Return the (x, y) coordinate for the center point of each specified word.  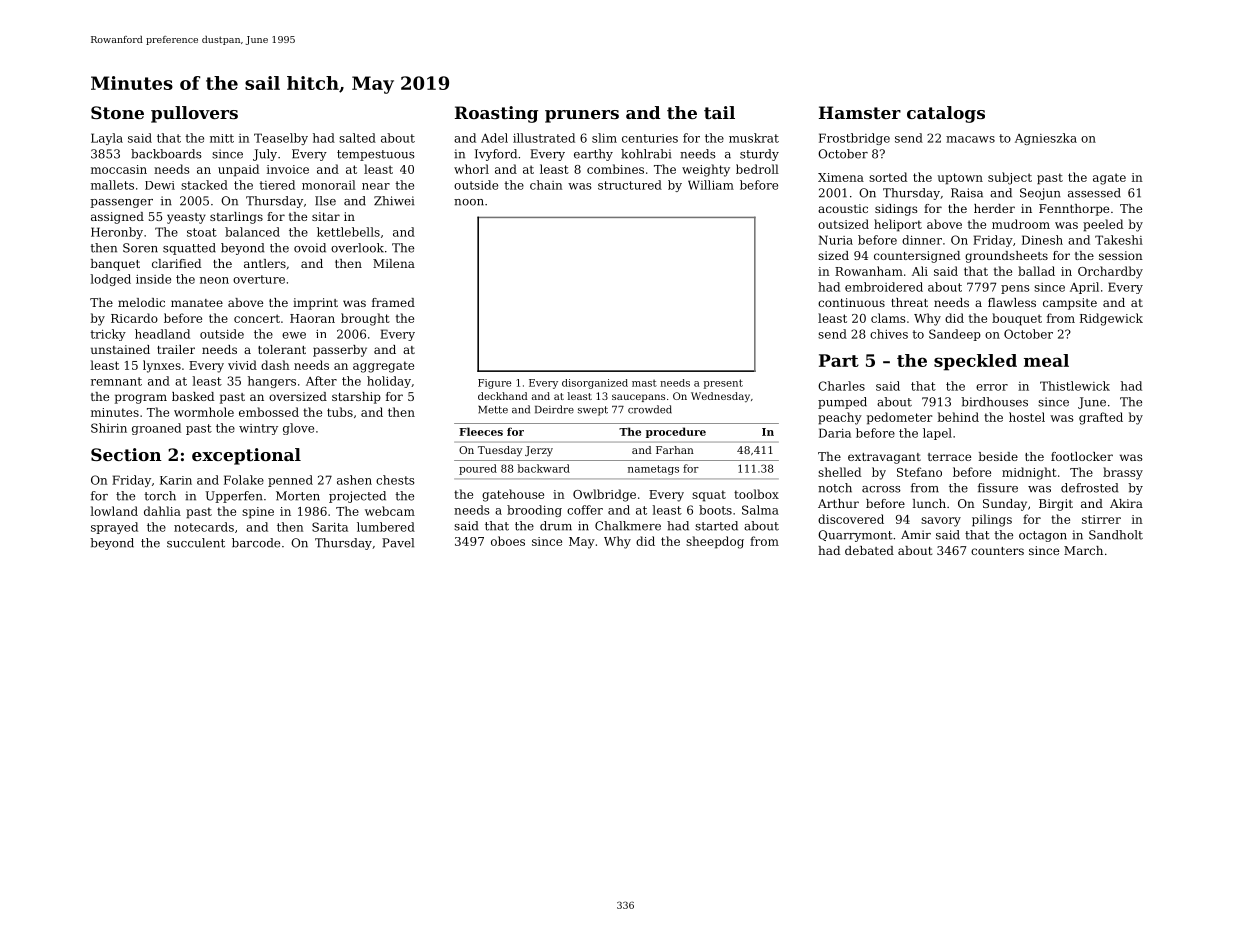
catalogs (946, 114)
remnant (116, 381)
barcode (256, 543)
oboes (508, 541)
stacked (204, 185)
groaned (156, 429)
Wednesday (720, 397)
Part (839, 360)
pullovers (194, 114)
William (711, 185)
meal (1046, 360)
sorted (888, 177)
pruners (582, 116)
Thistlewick (1075, 386)
